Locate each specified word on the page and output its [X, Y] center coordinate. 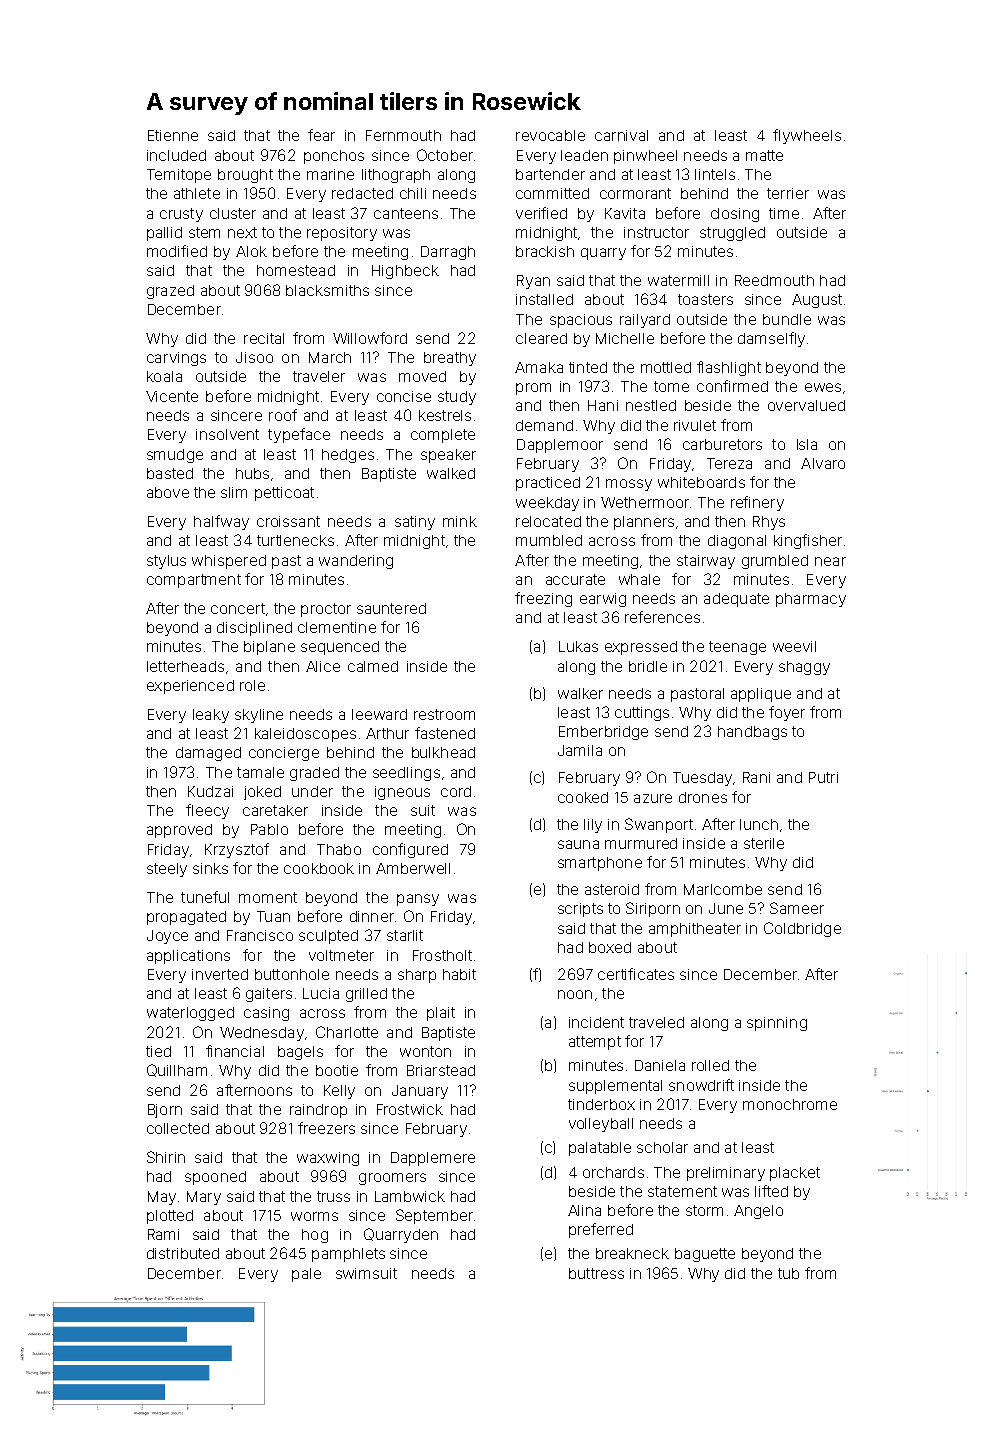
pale [306, 1275]
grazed [170, 292]
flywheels [807, 136]
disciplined [254, 629]
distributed [183, 1253]
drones [703, 797]
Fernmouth [403, 135]
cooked [583, 797]
